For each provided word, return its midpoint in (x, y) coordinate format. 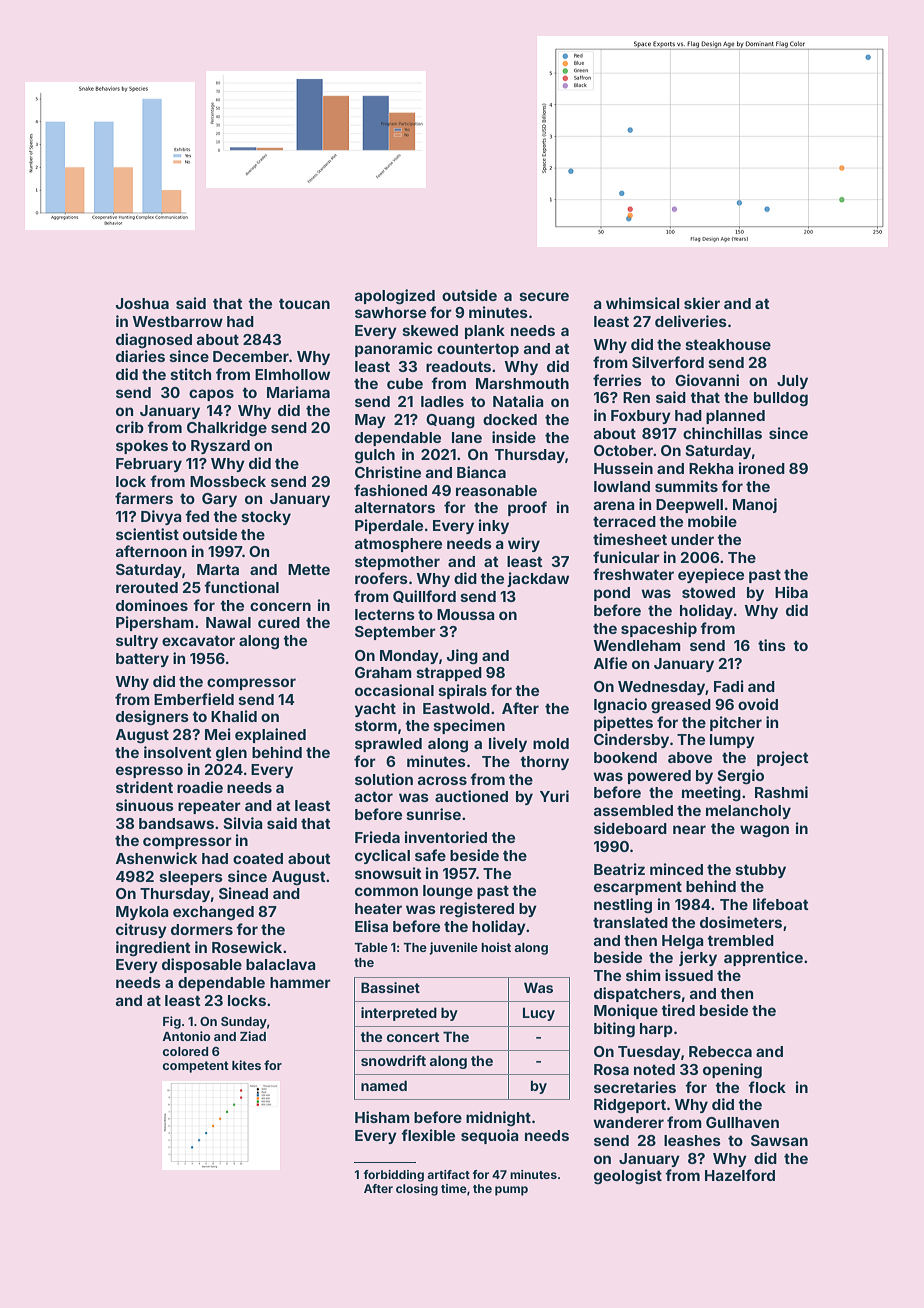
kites (246, 1065)
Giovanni (707, 380)
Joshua (142, 303)
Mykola (142, 913)
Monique (626, 1011)
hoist (496, 947)
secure (544, 296)
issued (689, 975)
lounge (448, 892)
